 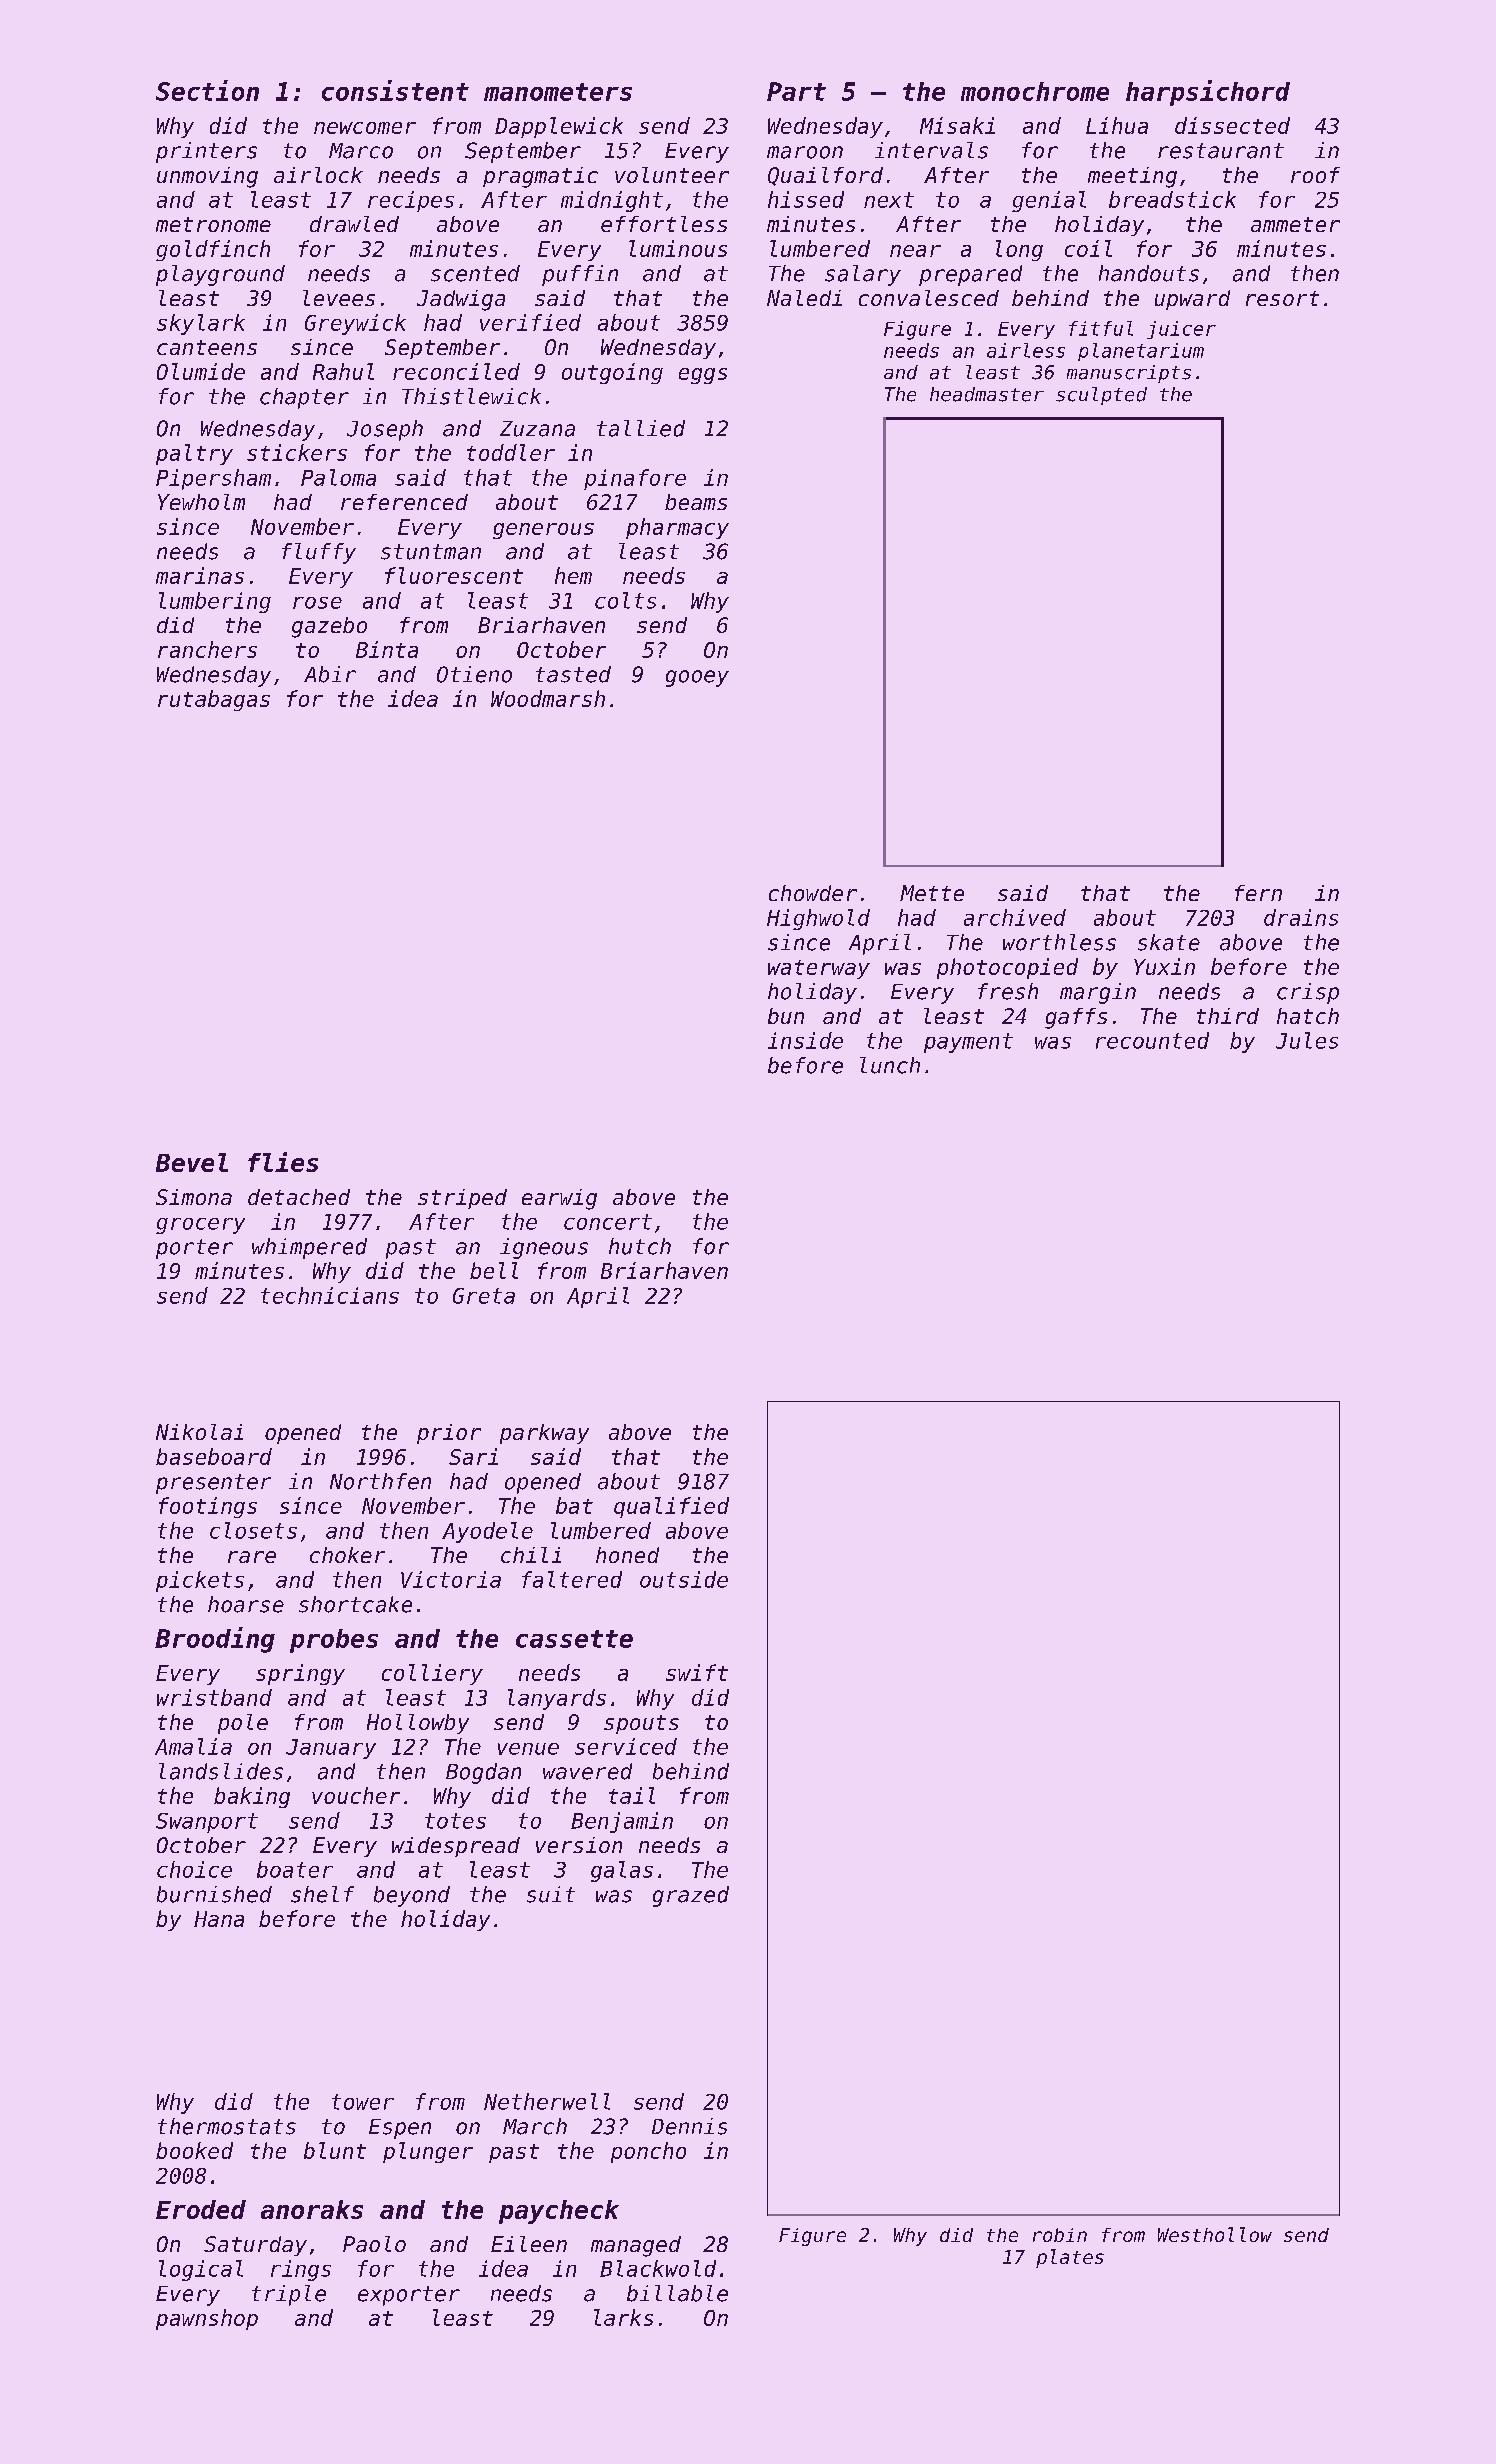 What do you see at coordinates (658, 2268) in the document?
I see `Blackwold` at bounding box center [658, 2268].
